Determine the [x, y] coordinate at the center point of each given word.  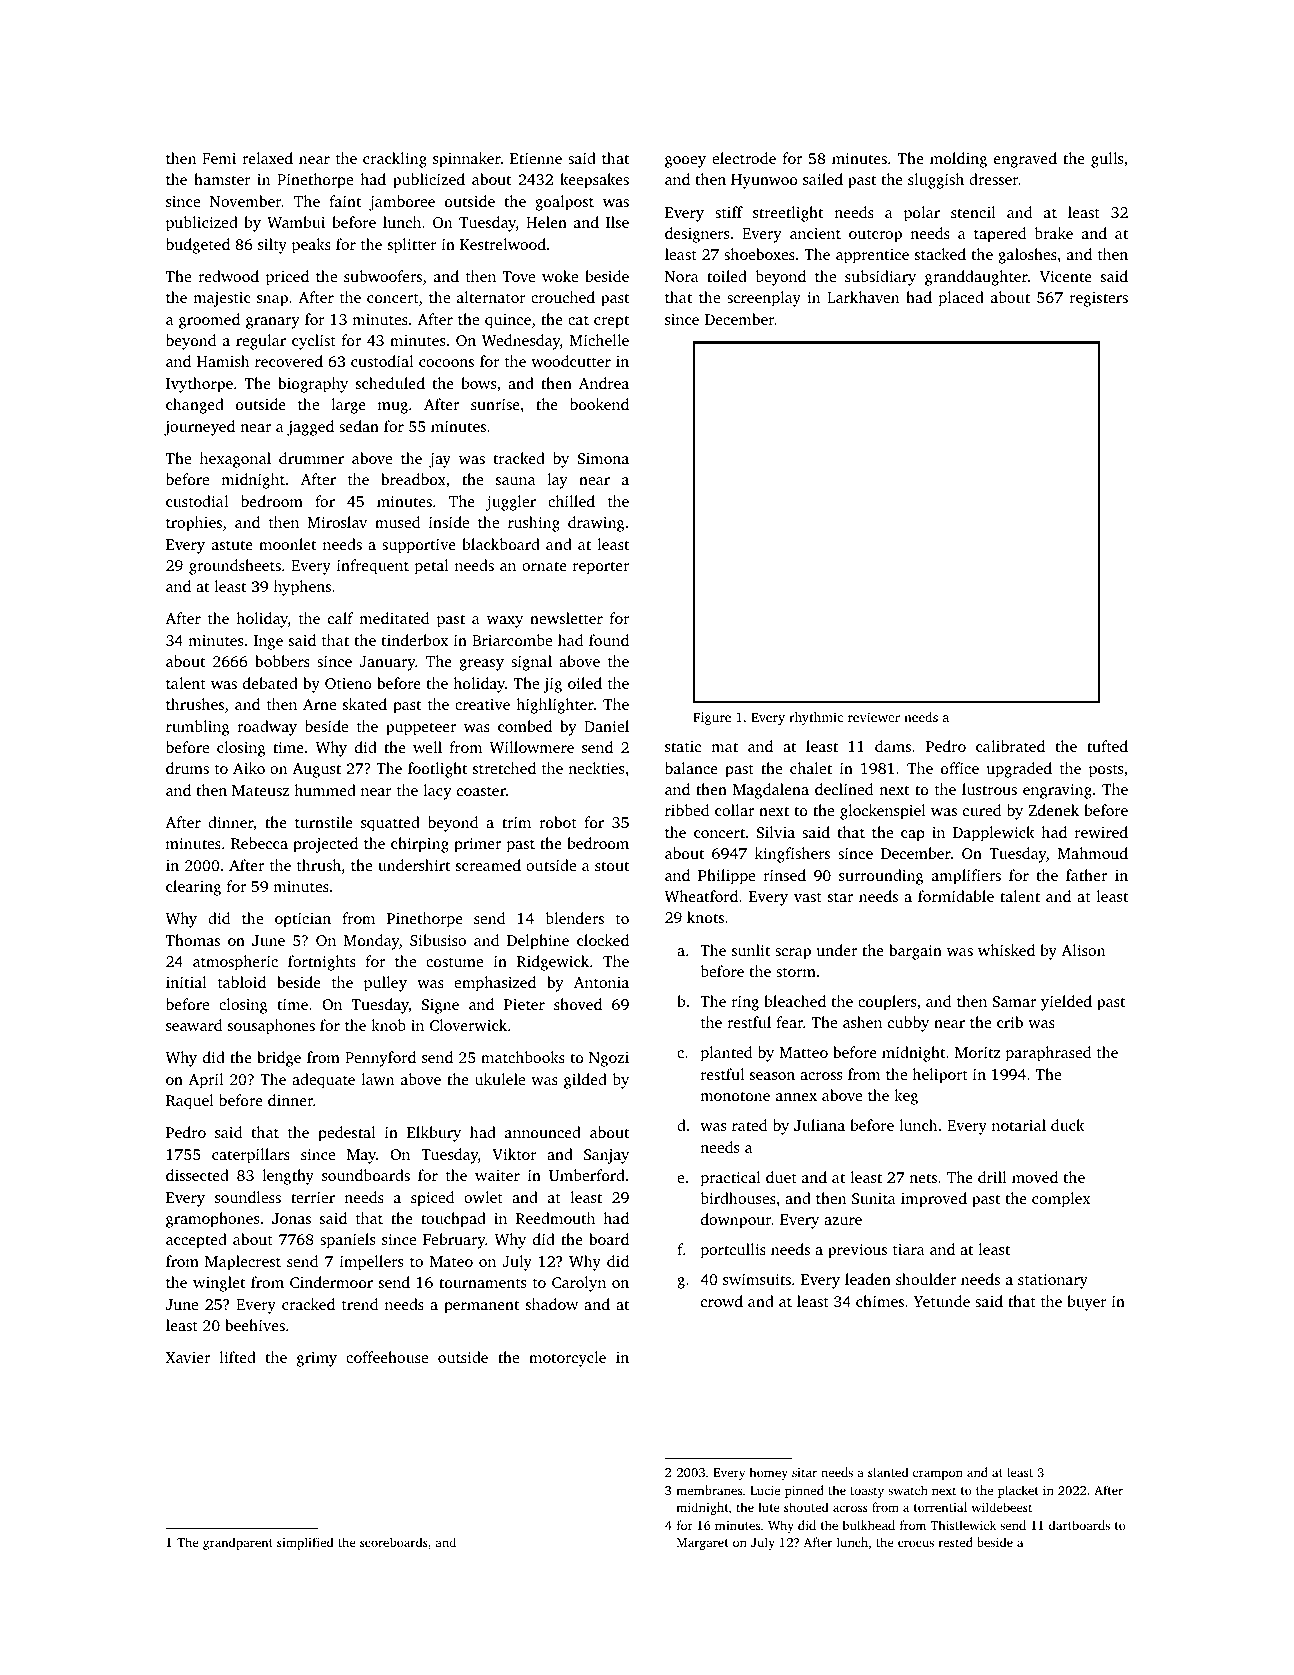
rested [956, 1542]
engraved [1025, 160]
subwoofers [383, 276]
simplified [305, 1543]
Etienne [536, 158]
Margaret [703, 1544]
